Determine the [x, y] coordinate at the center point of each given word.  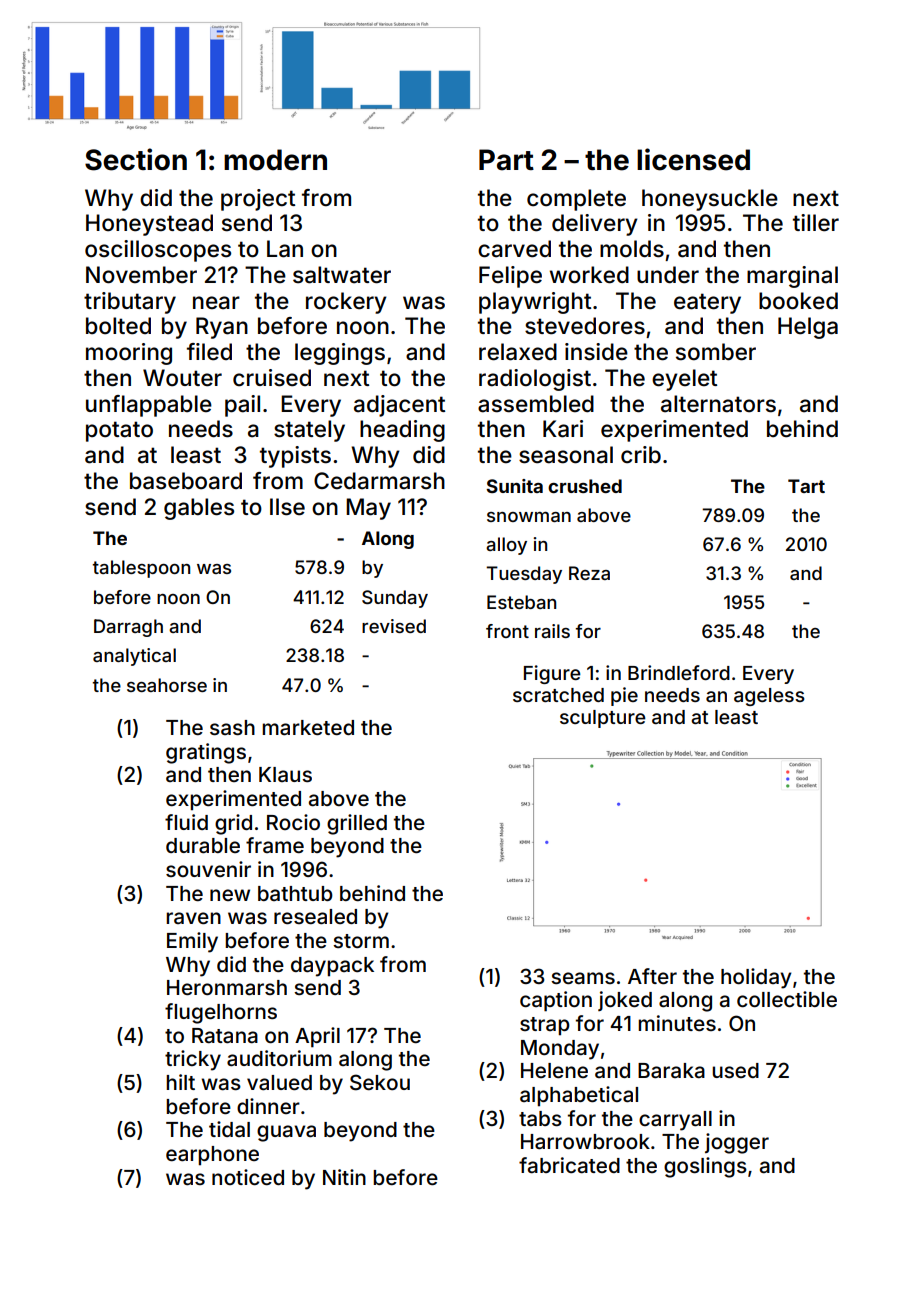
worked [589, 275]
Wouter [182, 378]
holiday [756, 978]
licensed [693, 159]
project [258, 200]
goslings [705, 1167]
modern [275, 160]
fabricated [569, 1165]
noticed [248, 1177]
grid [233, 824]
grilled [357, 824]
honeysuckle [710, 200]
